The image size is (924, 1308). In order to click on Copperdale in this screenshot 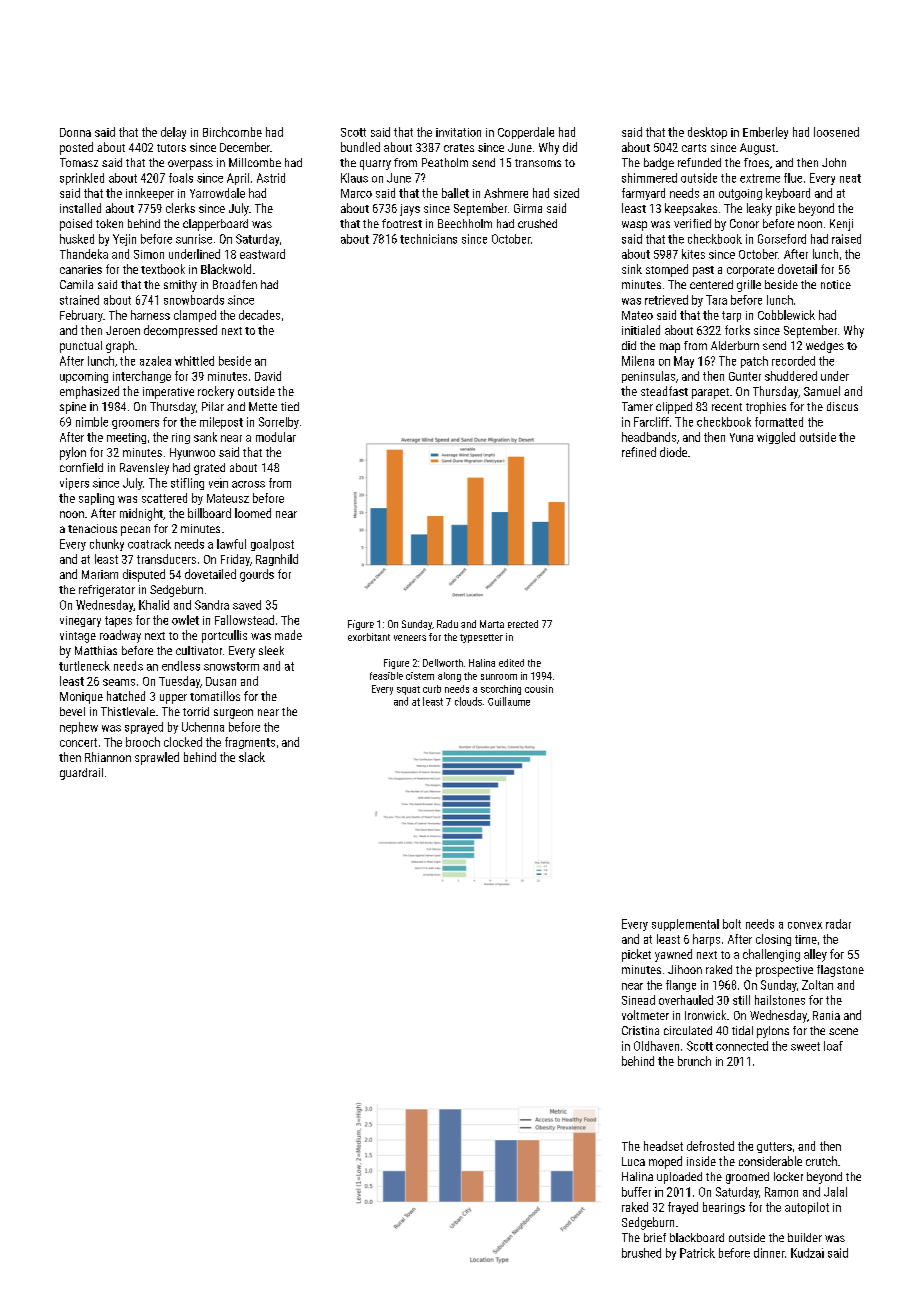, I will do `click(526, 133)`.
